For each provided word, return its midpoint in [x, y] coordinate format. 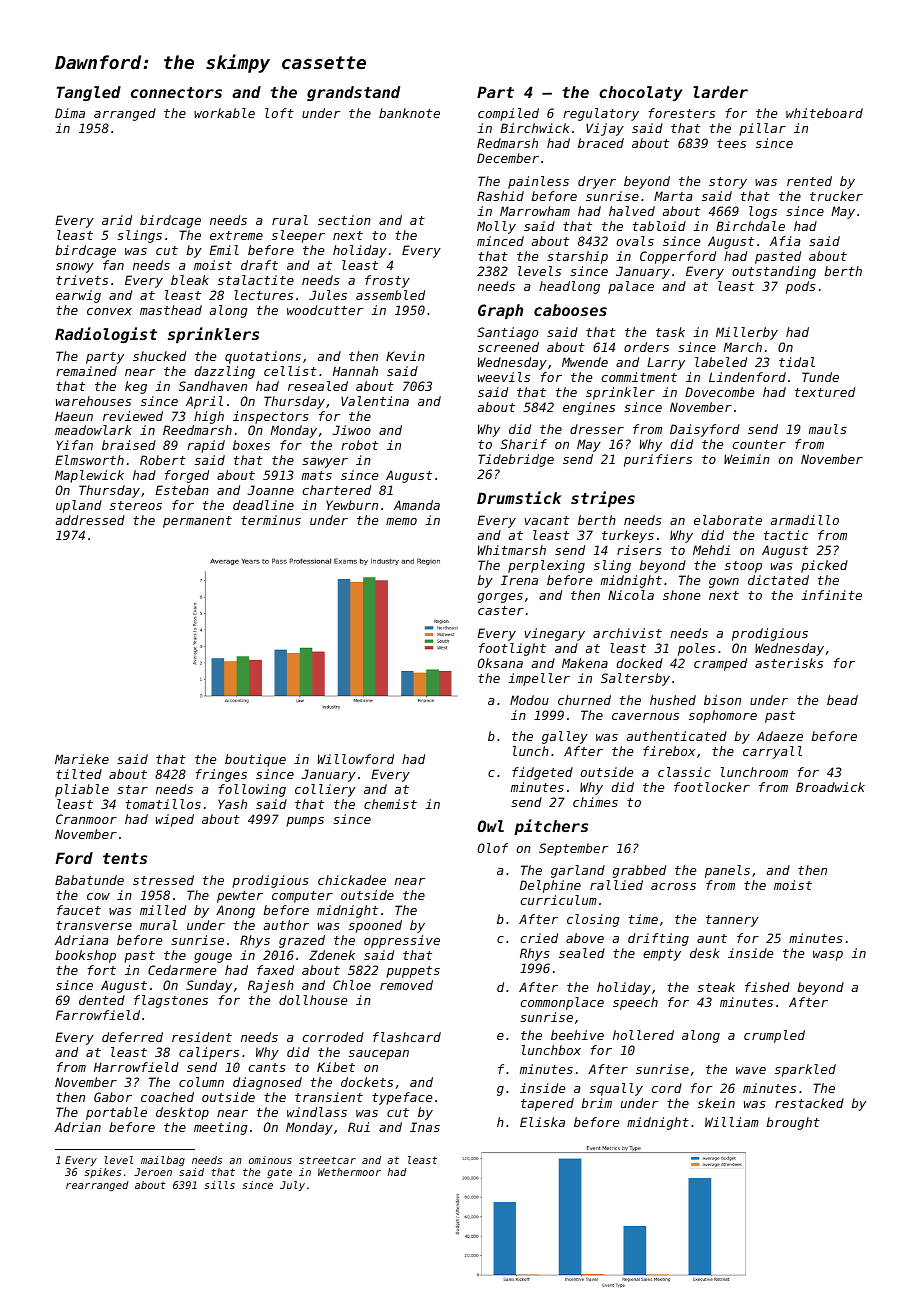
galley [565, 737]
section [344, 220]
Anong [235, 911]
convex [109, 311]
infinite [832, 595]
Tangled [89, 93]
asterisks [789, 663]
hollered [643, 1035]
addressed [90, 520]
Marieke [82, 759]
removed [406, 985]
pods [801, 287]
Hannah [355, 371]
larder [720, 92]
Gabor [113, 1097]
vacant [546, 520]
